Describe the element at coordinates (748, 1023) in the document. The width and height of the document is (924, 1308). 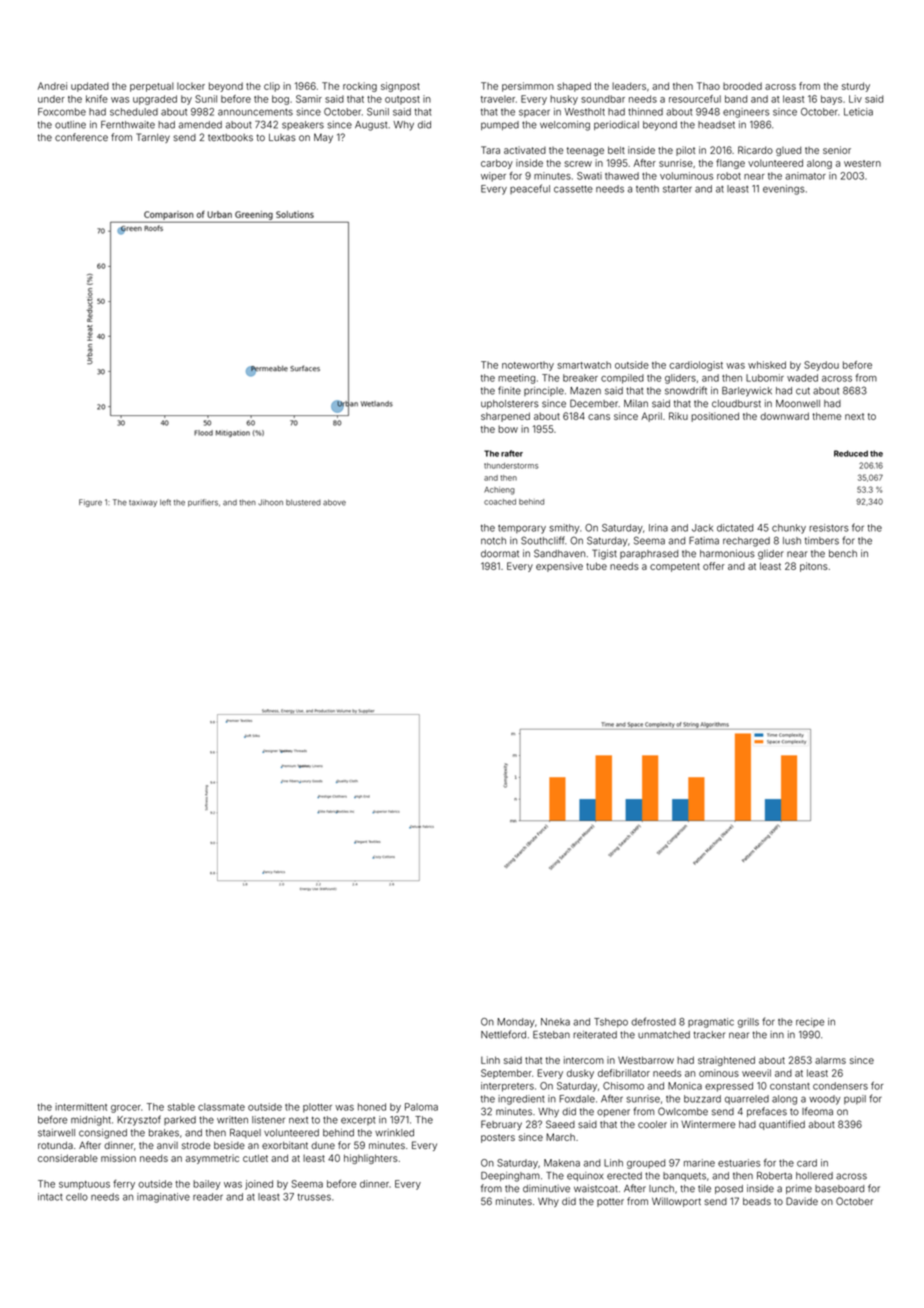
I see `grills` at that location.
